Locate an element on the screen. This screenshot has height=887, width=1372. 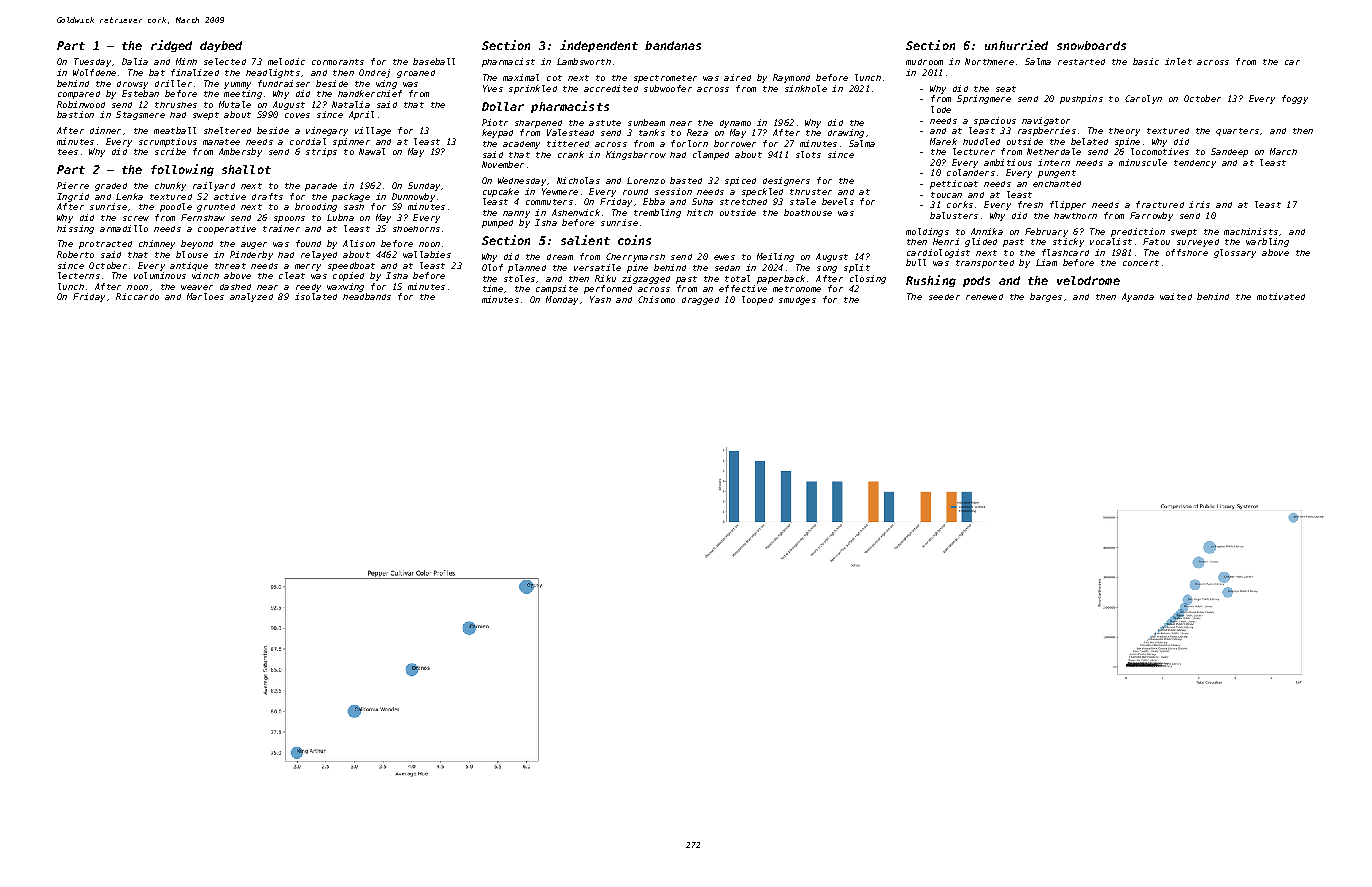
spectrometer is located at coordinates (665, 79).
